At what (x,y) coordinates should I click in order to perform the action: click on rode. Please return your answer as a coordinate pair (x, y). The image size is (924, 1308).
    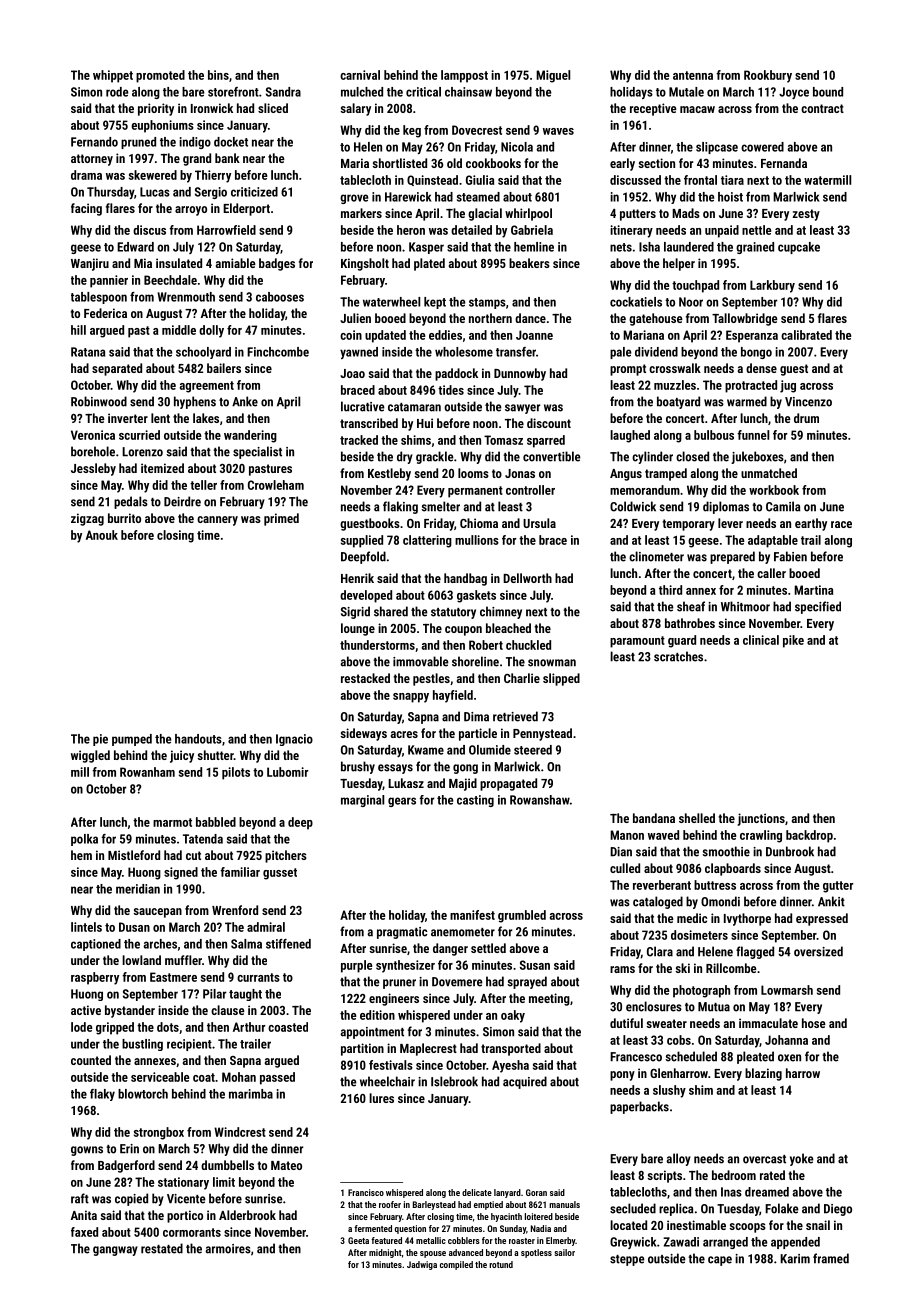
    Looking at the image, I should click on (117, 92).
